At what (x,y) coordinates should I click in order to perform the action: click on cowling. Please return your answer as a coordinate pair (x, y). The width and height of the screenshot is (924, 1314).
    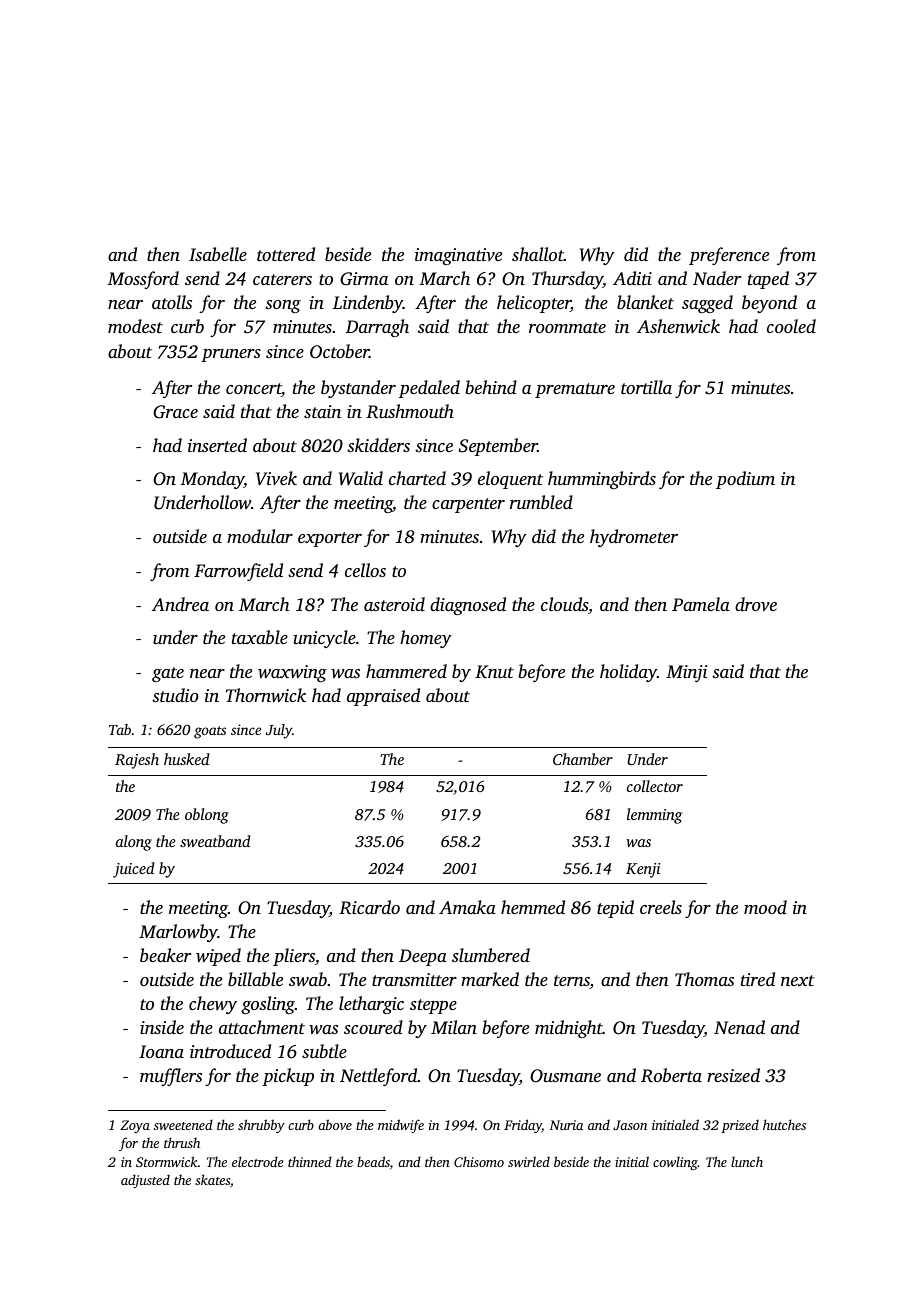
    Looking at the image, I should click on (675, 1163).
